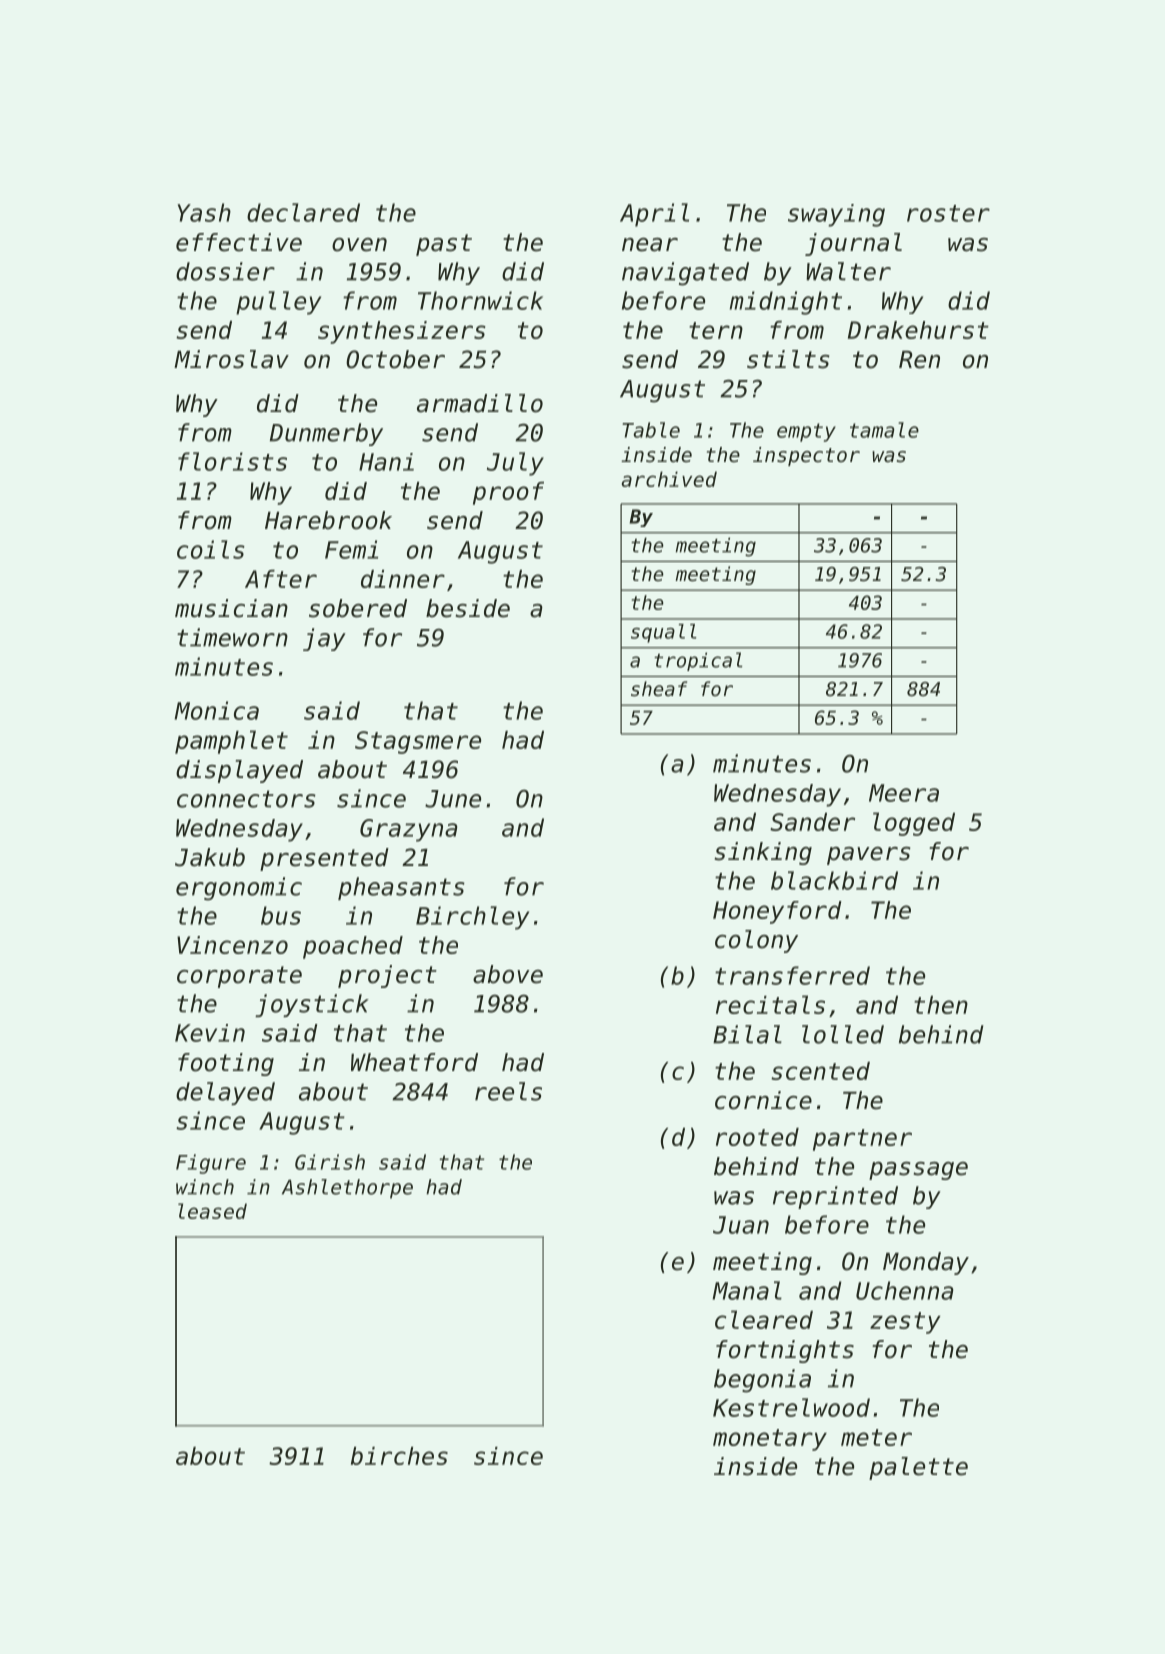 This document has height=1654, width=1165. Describe the element at coordinates (480, 300) in the document. I see `Thornwick` at that location.
